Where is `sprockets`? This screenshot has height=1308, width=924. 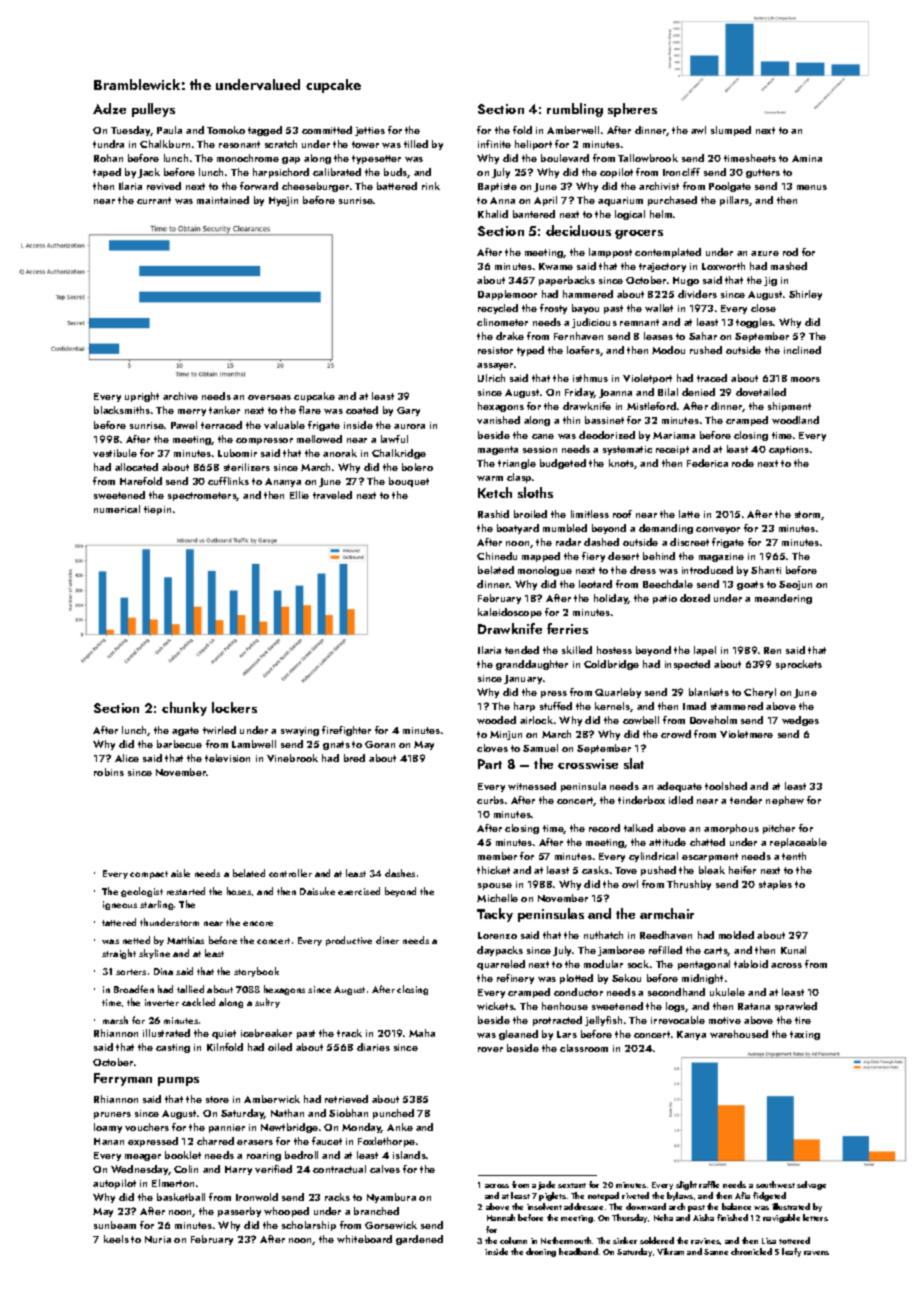 sprockets is located at coordinates (799, 665).
